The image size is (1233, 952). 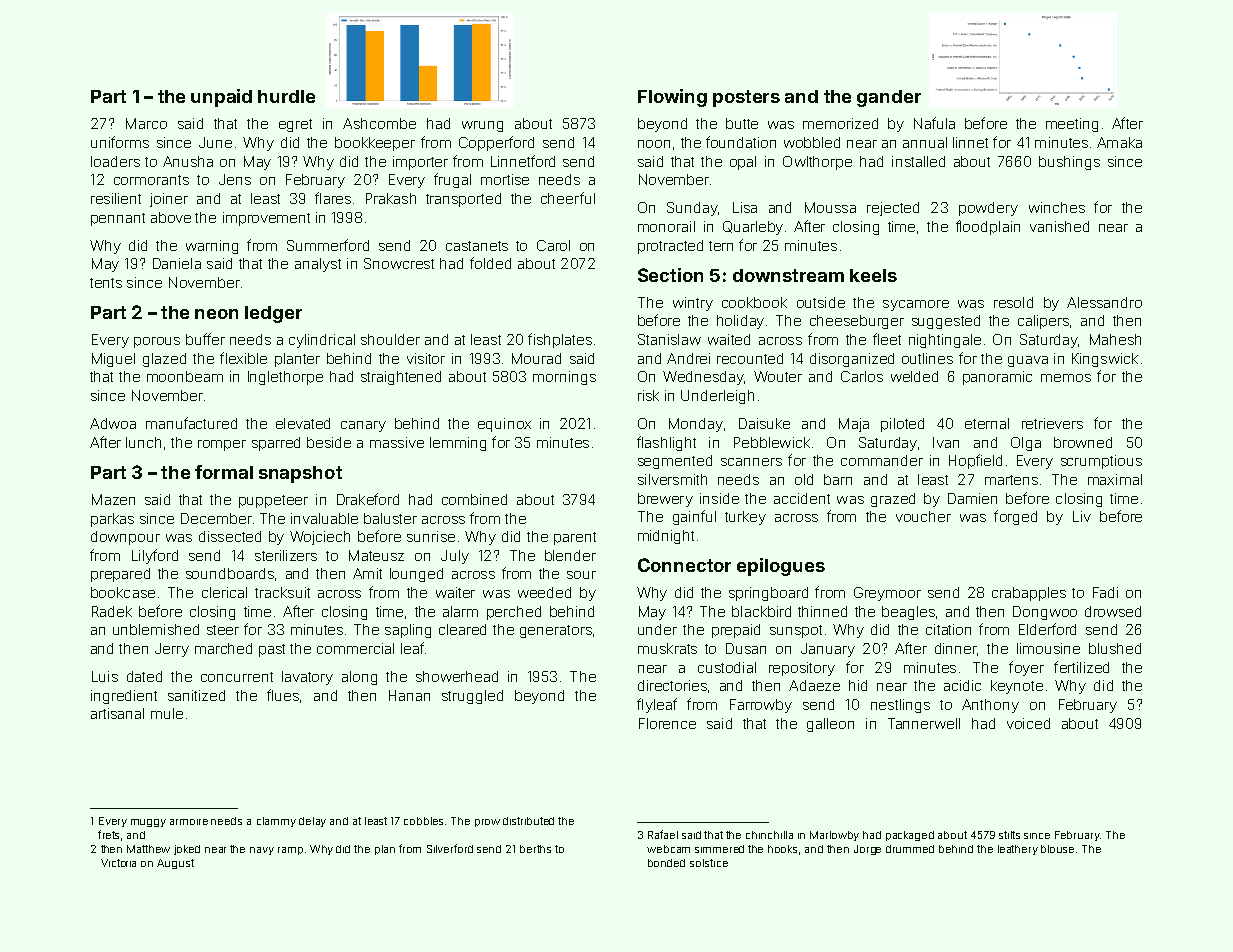 What do you see at coordinates (117, 713) in the screenshot?
I see `artisanal` at bounding box center [117, 713].
